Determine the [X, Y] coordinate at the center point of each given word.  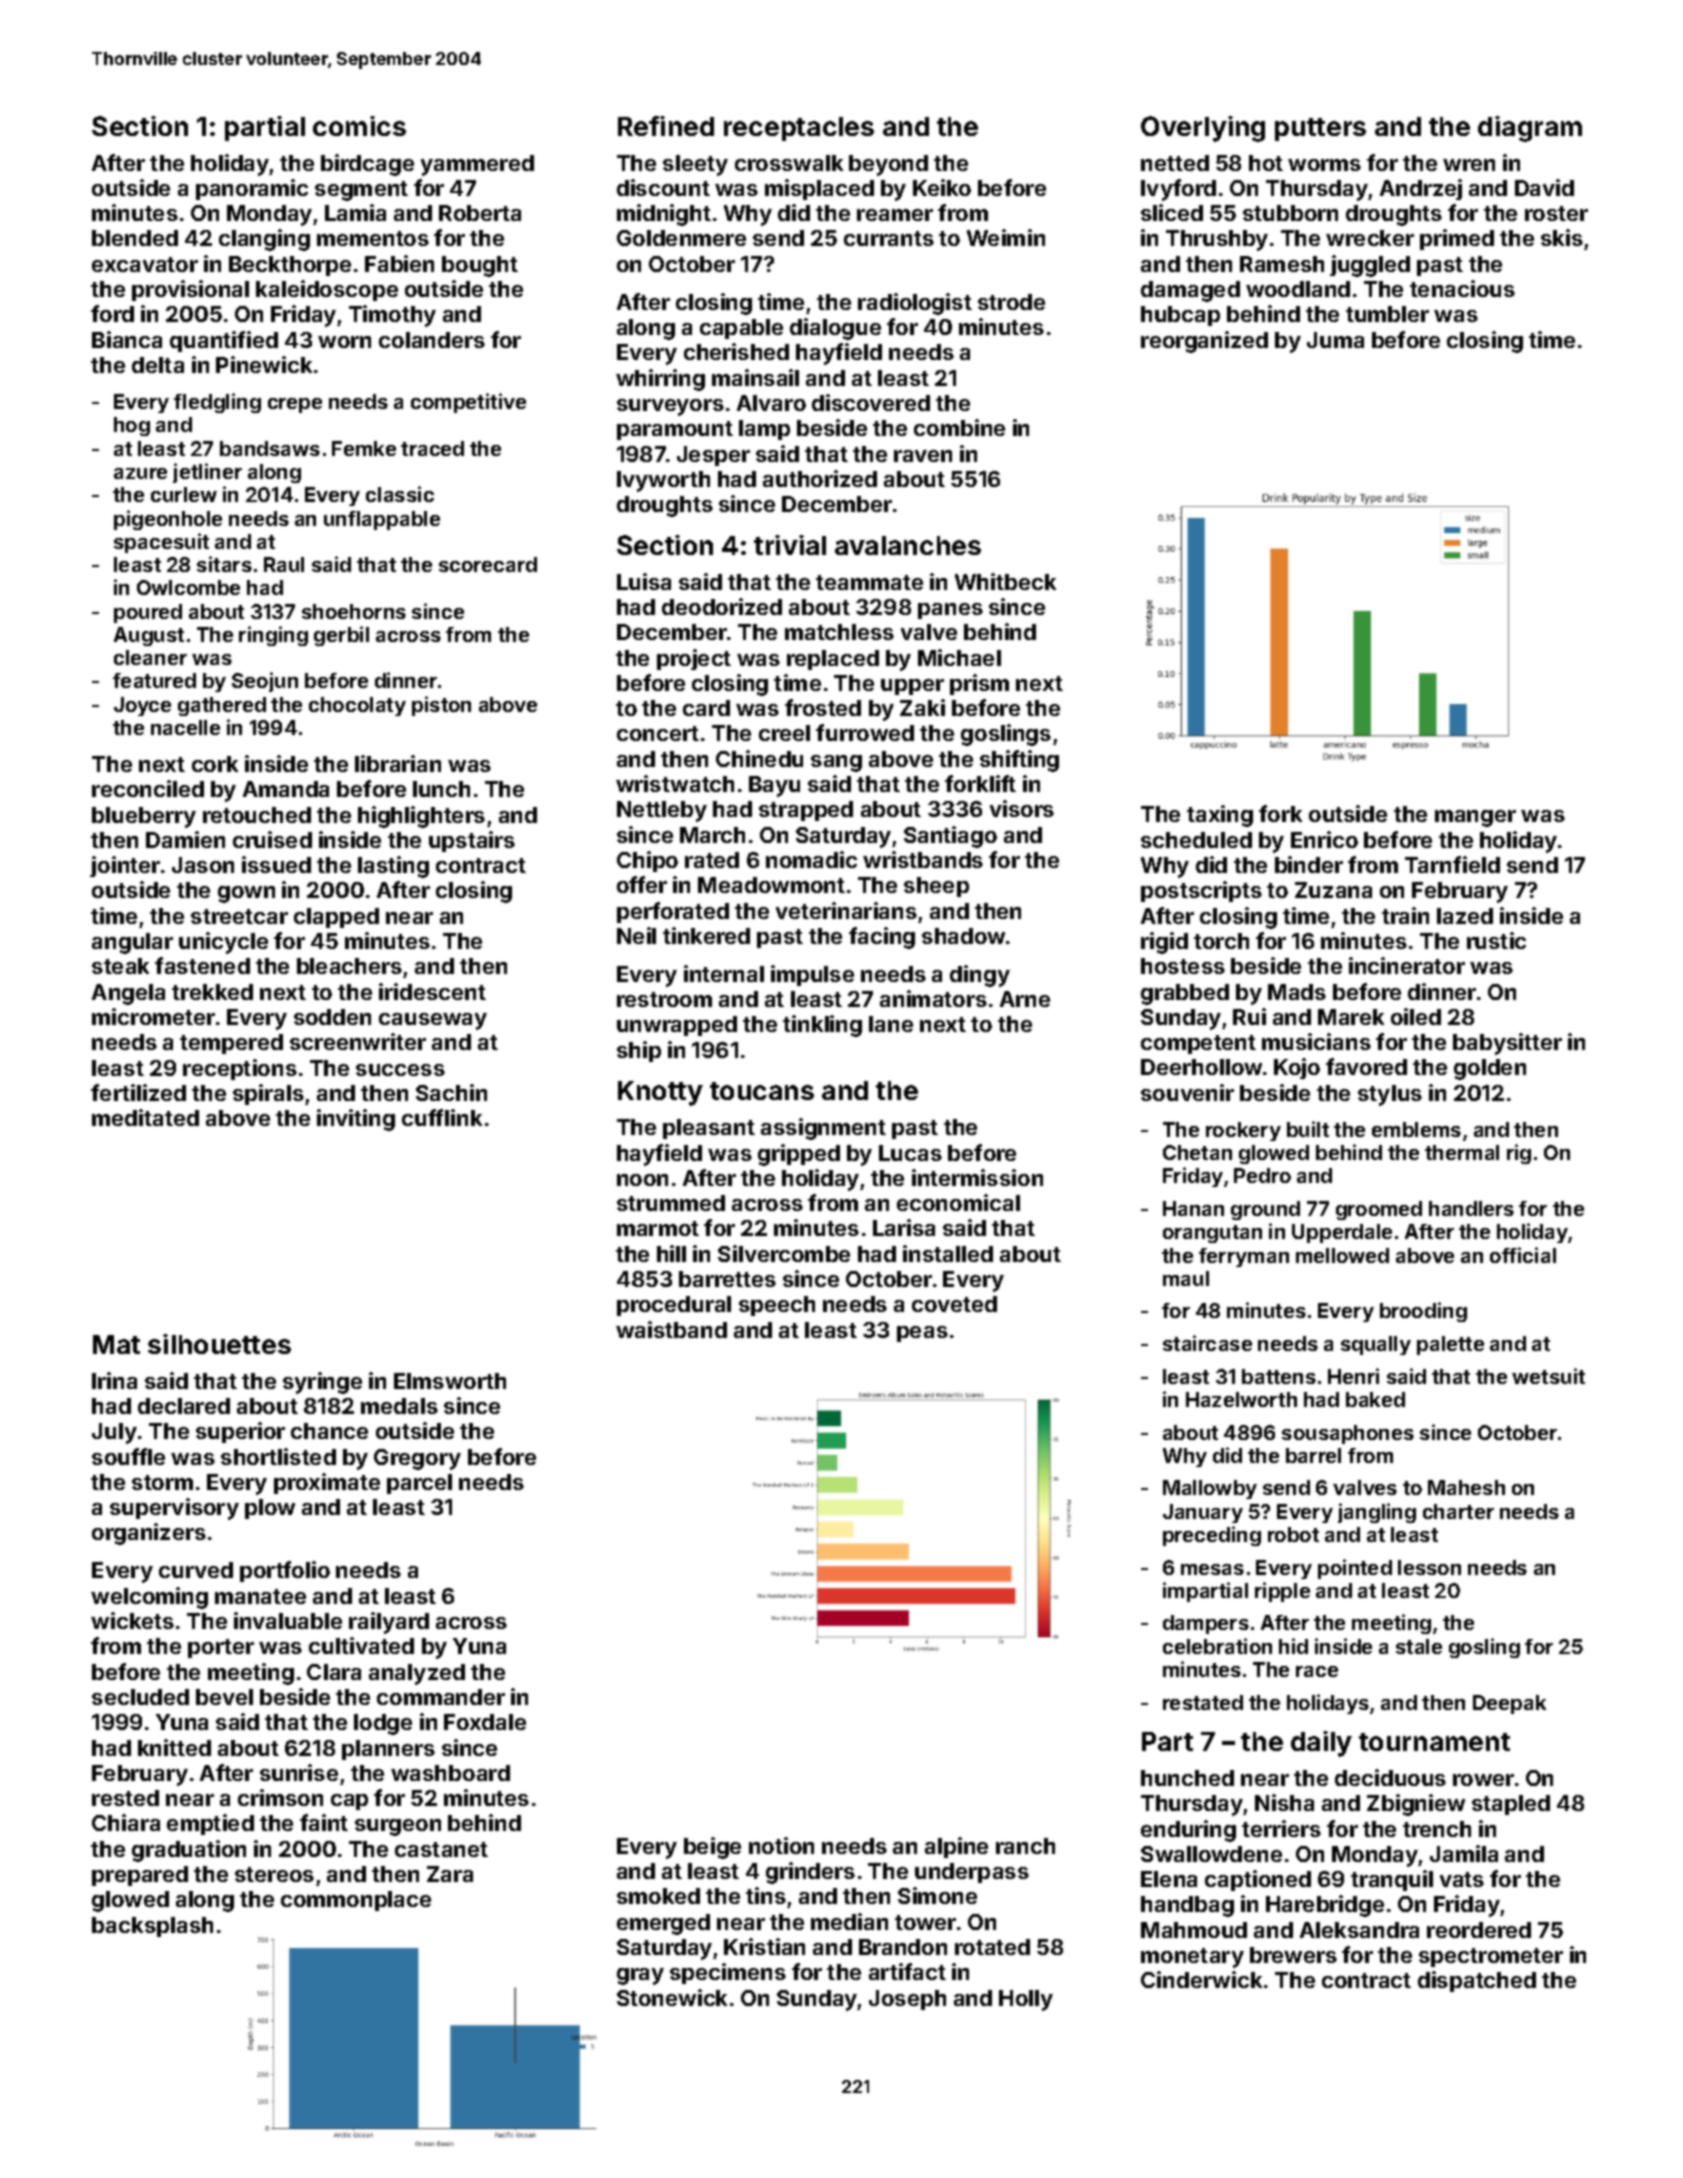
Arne [1025, 999]
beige [712, 1848]
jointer [125, 866]
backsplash [152, 1927]
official [1523, 1255]
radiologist [915, 304]
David [1544, 187]
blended [135, 238]
